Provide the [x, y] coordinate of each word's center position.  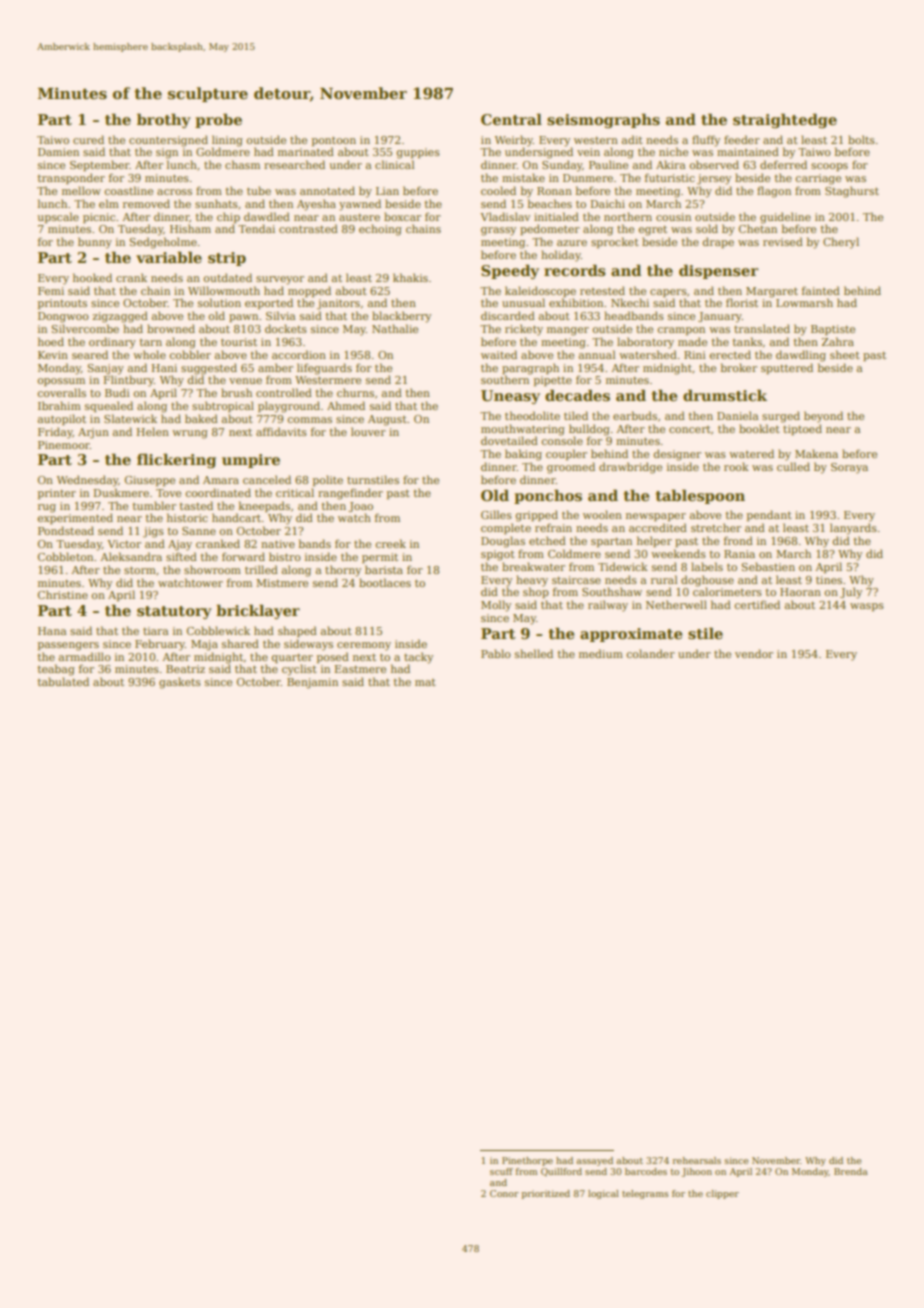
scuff [501, 1171]
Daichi [607, 203]
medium [601, 653]
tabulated [63, 681]
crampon [681, 331]
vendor [754, 653]
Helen [152, 431]
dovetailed [509, 440]
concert [690, 429]
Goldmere [223, 151]
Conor [504, 1193]
